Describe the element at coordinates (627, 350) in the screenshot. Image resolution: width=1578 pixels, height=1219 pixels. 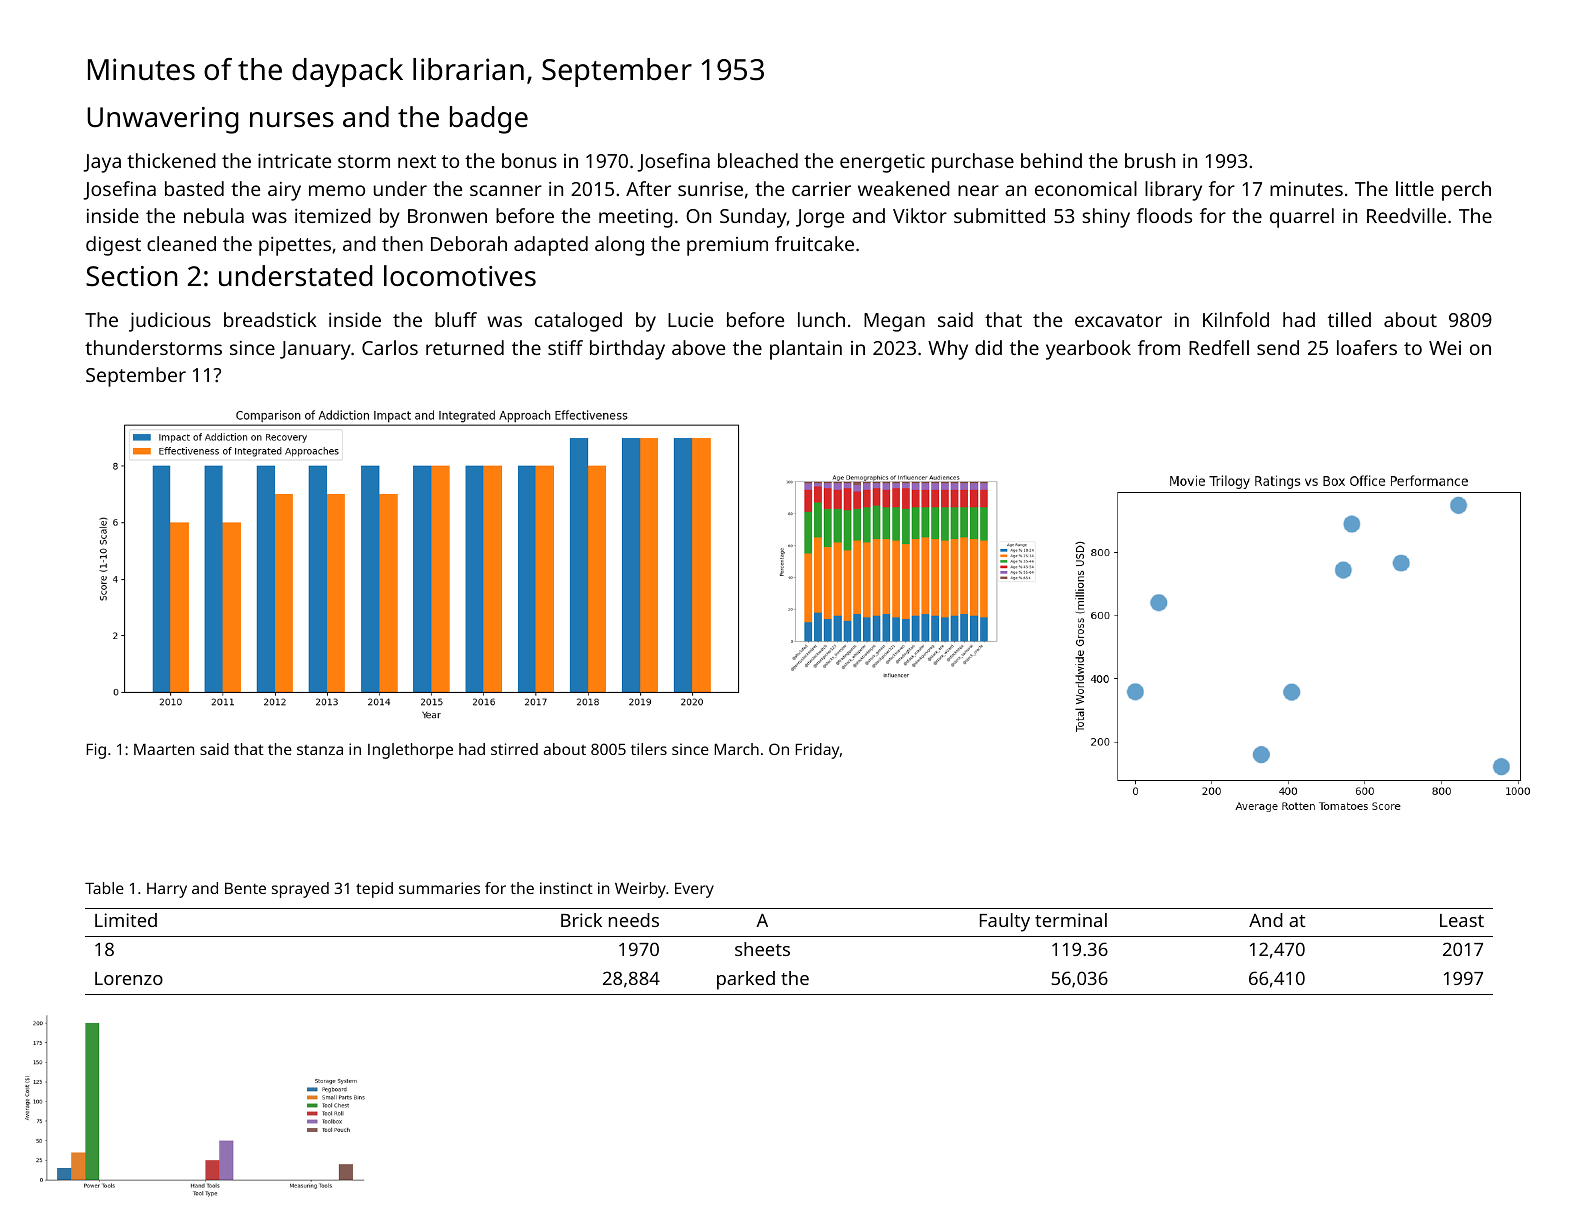
I see `birthday` at that location.
